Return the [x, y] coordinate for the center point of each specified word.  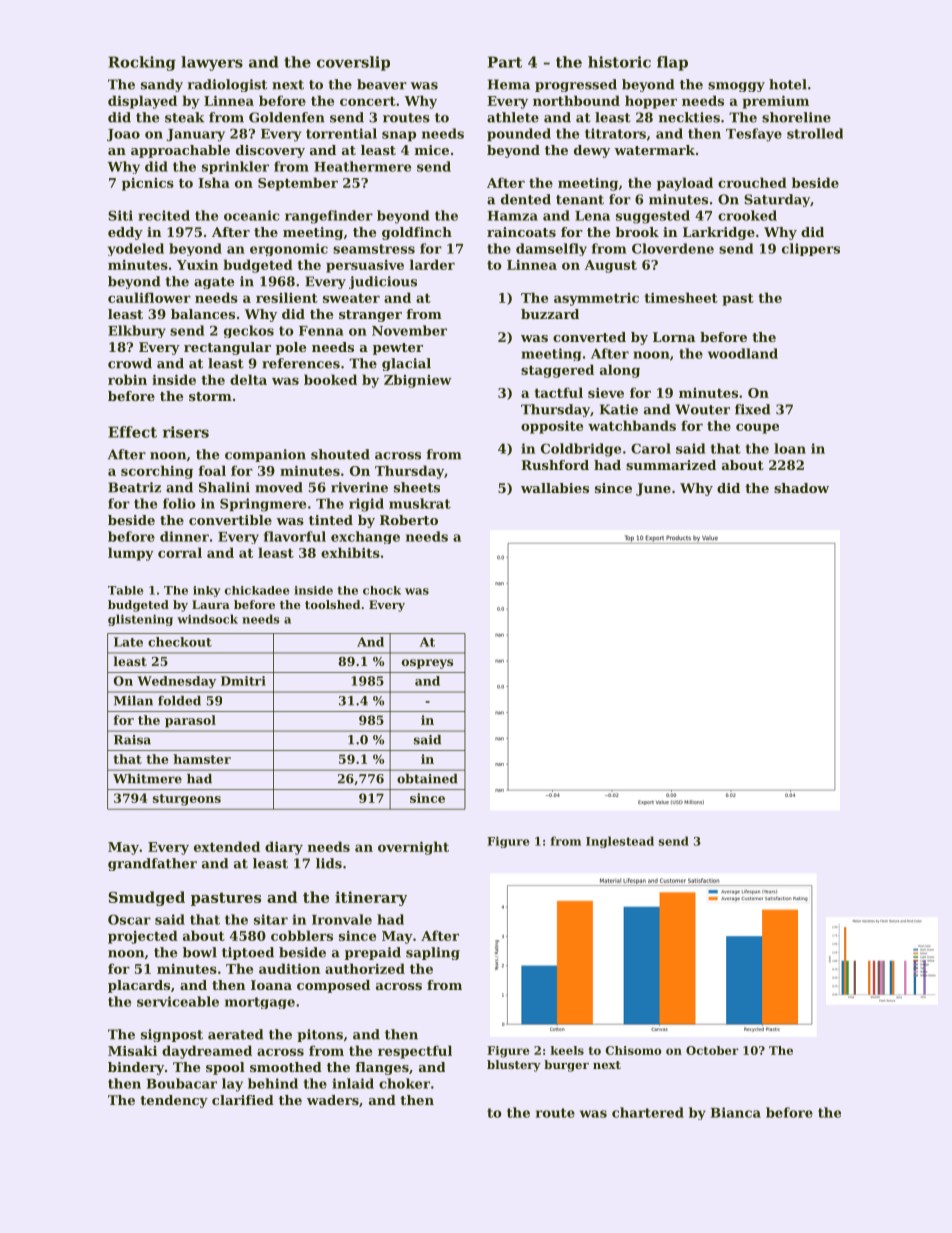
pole [291, 348]
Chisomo [633, 1050]
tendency [174, 1101]
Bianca [736, 1112]
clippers [811, 249]
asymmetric [596, 299]
